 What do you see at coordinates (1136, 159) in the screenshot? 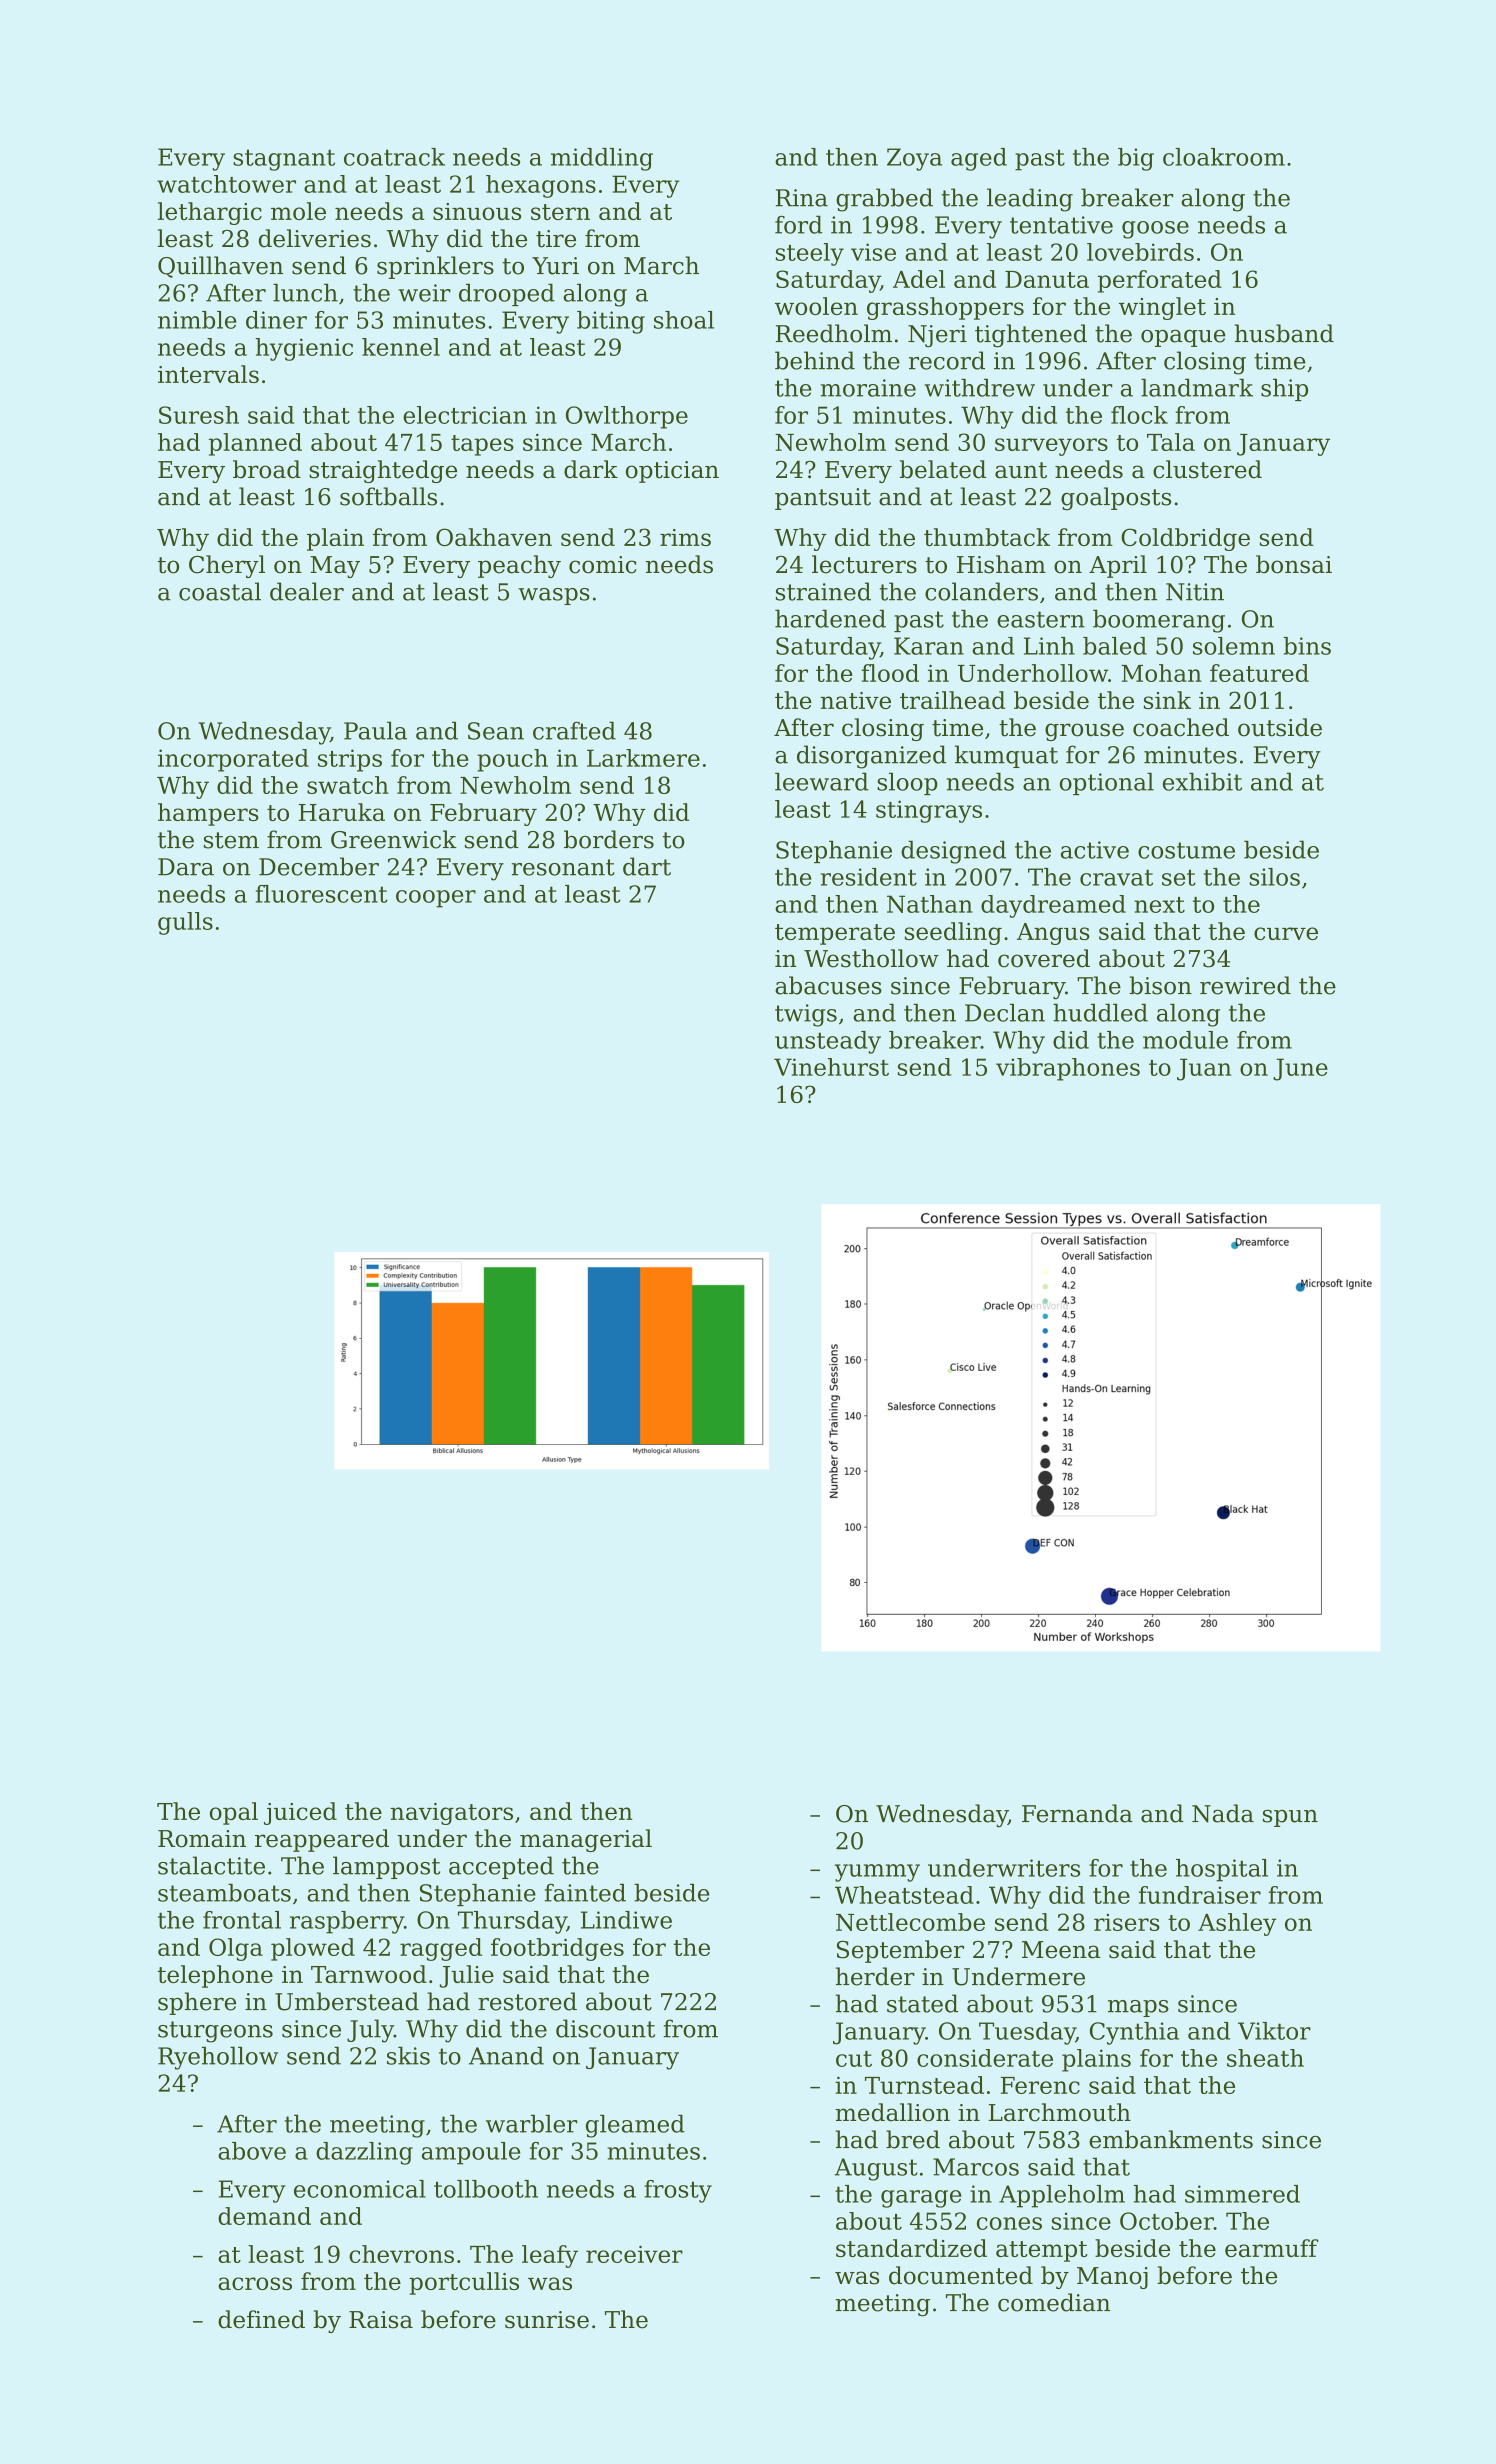
I see `big` at bounding box center [1136, 159].
